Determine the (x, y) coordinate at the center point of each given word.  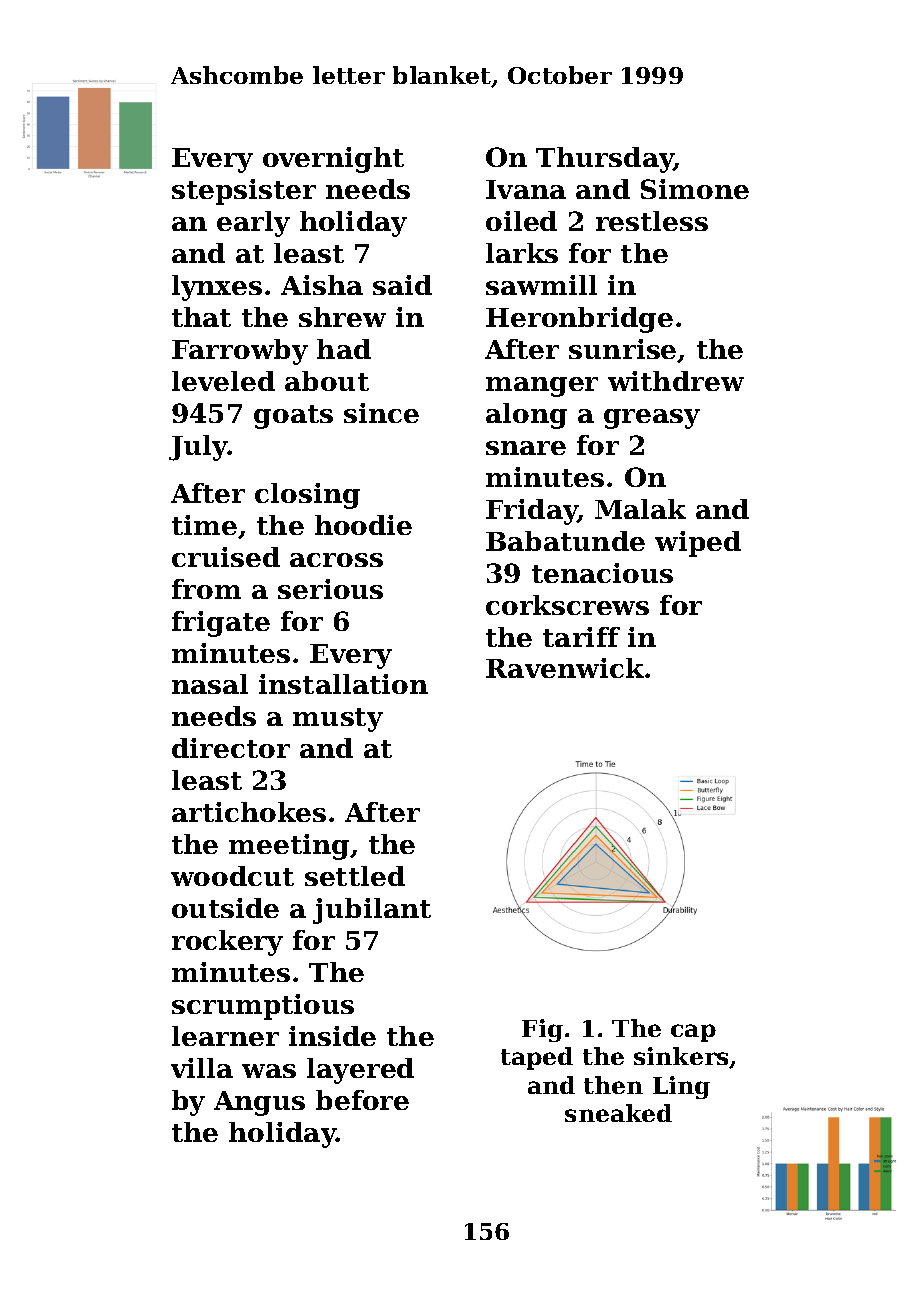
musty (338, 720)
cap (693, 1033)
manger (542, 387)
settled (355, 876)
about (327, 381)
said (402, 285)
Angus (259, 1103)
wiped (698, 544)
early (253, 224)
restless (652, 221)
